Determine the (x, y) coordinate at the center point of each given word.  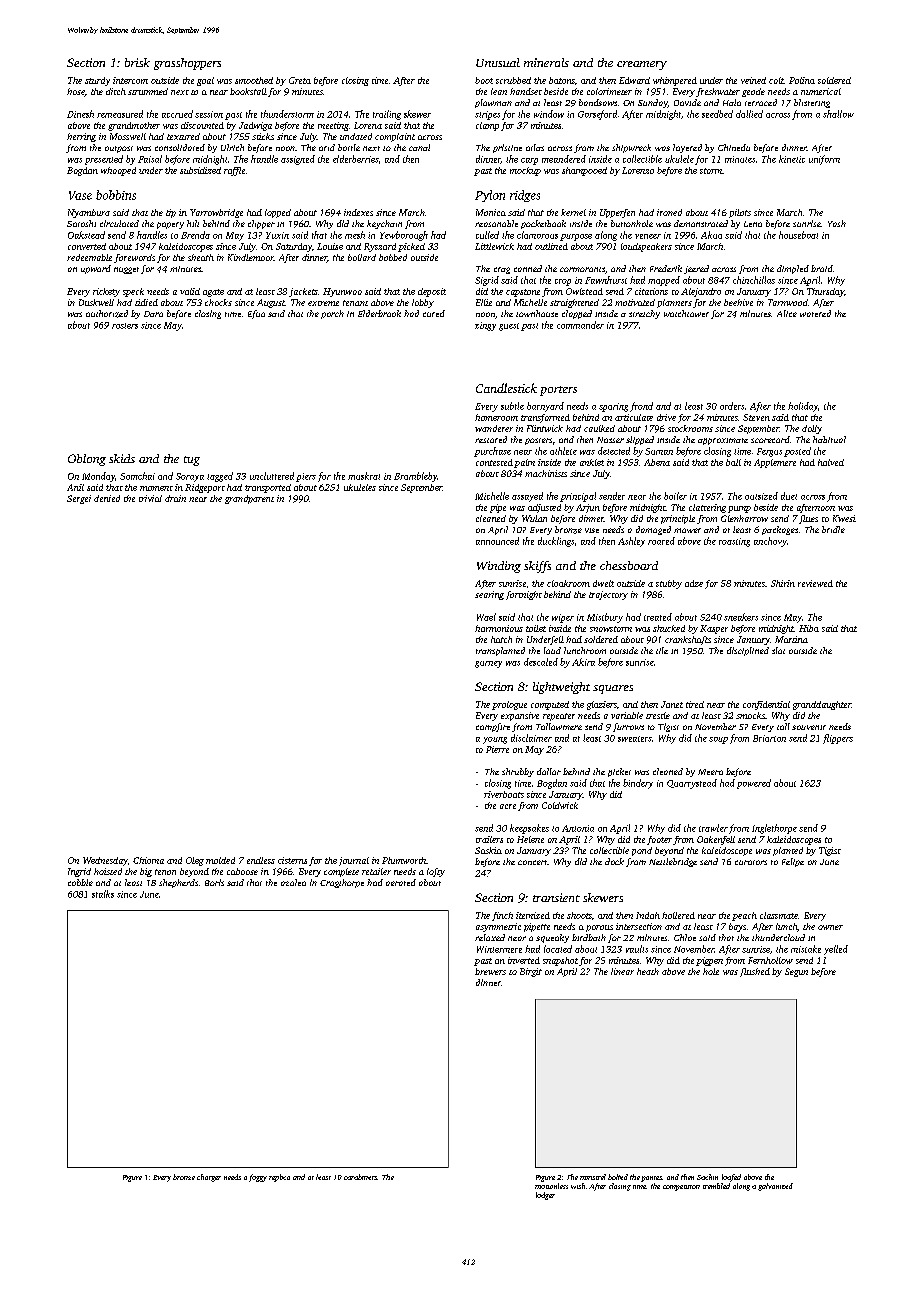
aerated (401, 882)
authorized (107, 314)
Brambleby (415, 477)
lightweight (561, 688)
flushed (755, 972)
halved (831, 462)
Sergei (79, 499)
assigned (298, 160)
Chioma (148, 860)
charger (209, 1178)
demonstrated (701, 223)
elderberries (355, 159)
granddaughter (822, 705)
